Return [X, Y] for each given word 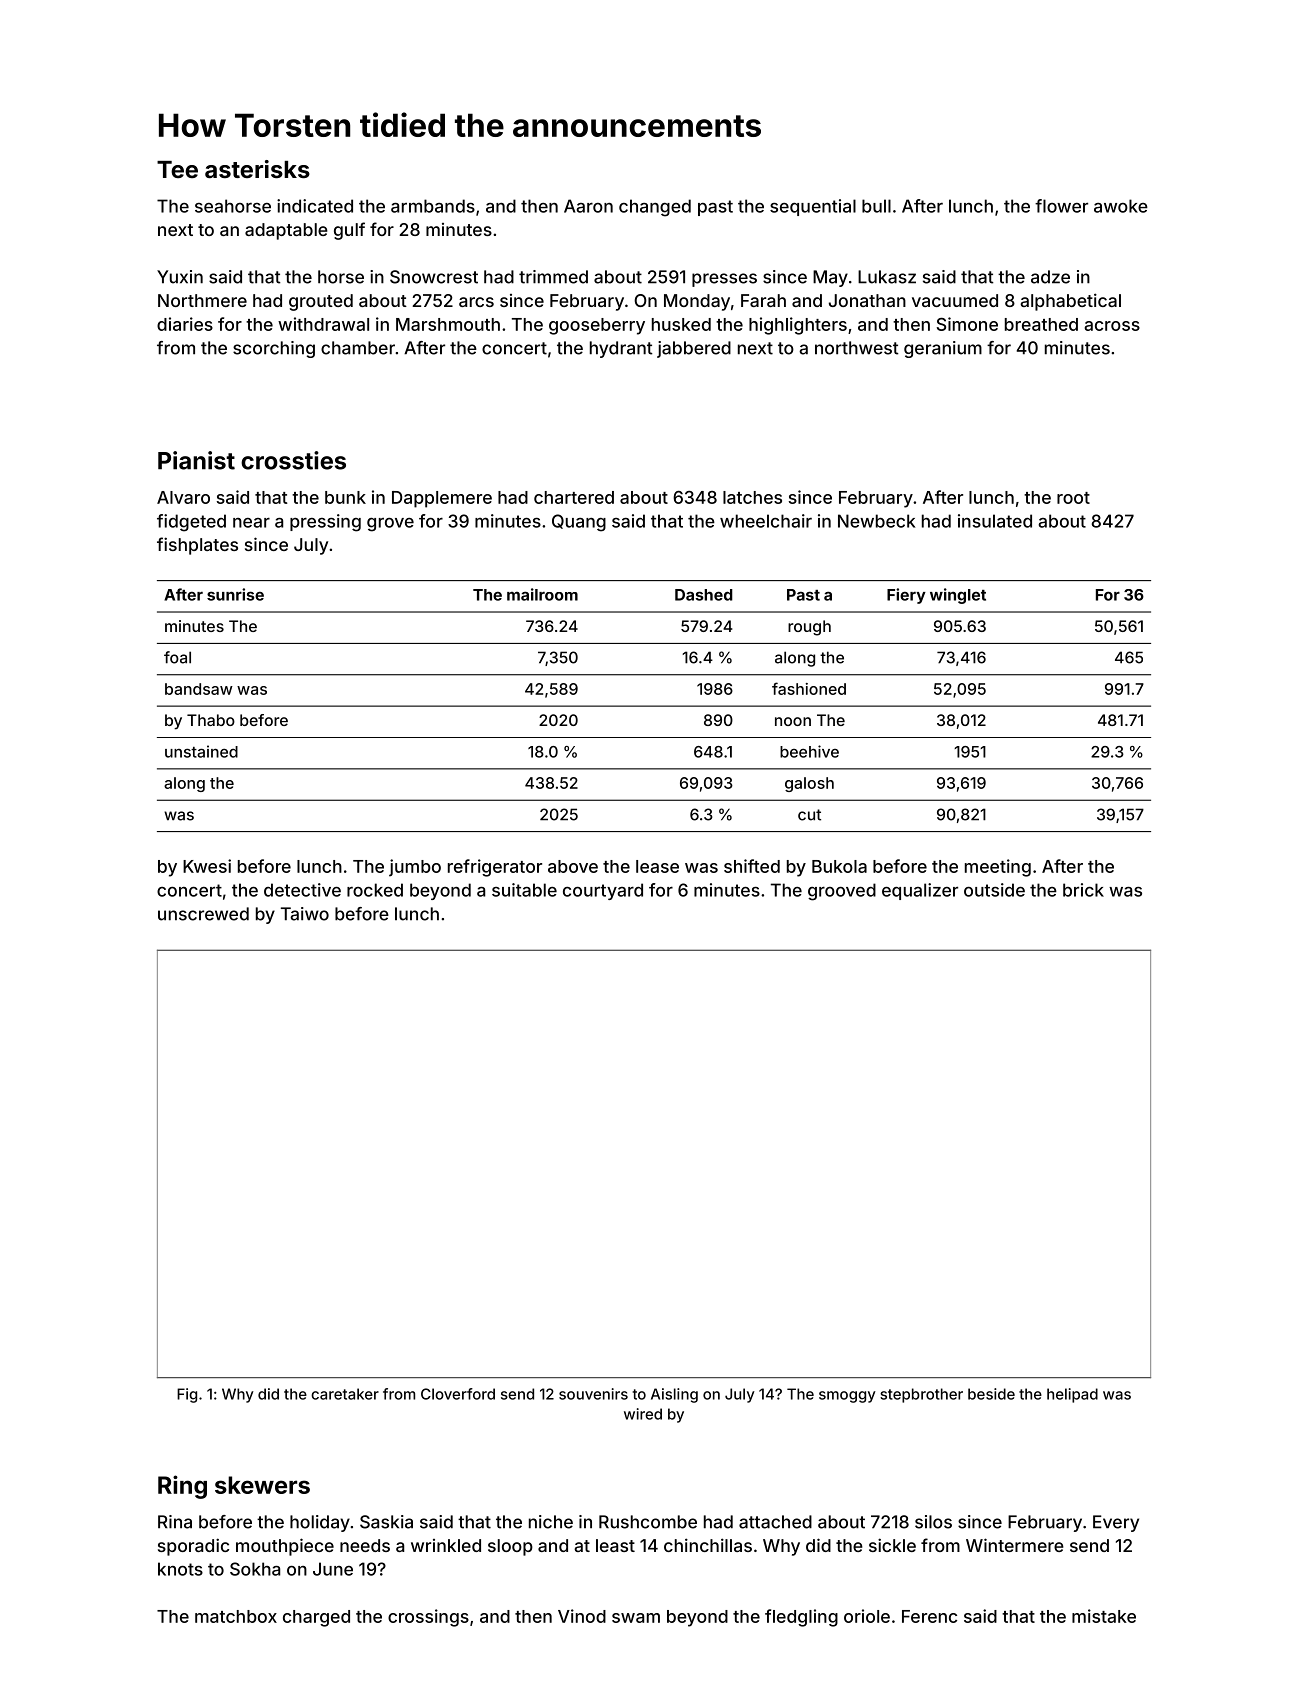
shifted [752, 866]
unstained [201, 751]
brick [1083, 890]
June [333, 1569]
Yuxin [180, 277]
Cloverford [458, 1394]
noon [793, 721]
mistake [1104, 1616]
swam [636, 1618]
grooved [842, 892]
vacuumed [955, 300]
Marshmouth [448, 324]
